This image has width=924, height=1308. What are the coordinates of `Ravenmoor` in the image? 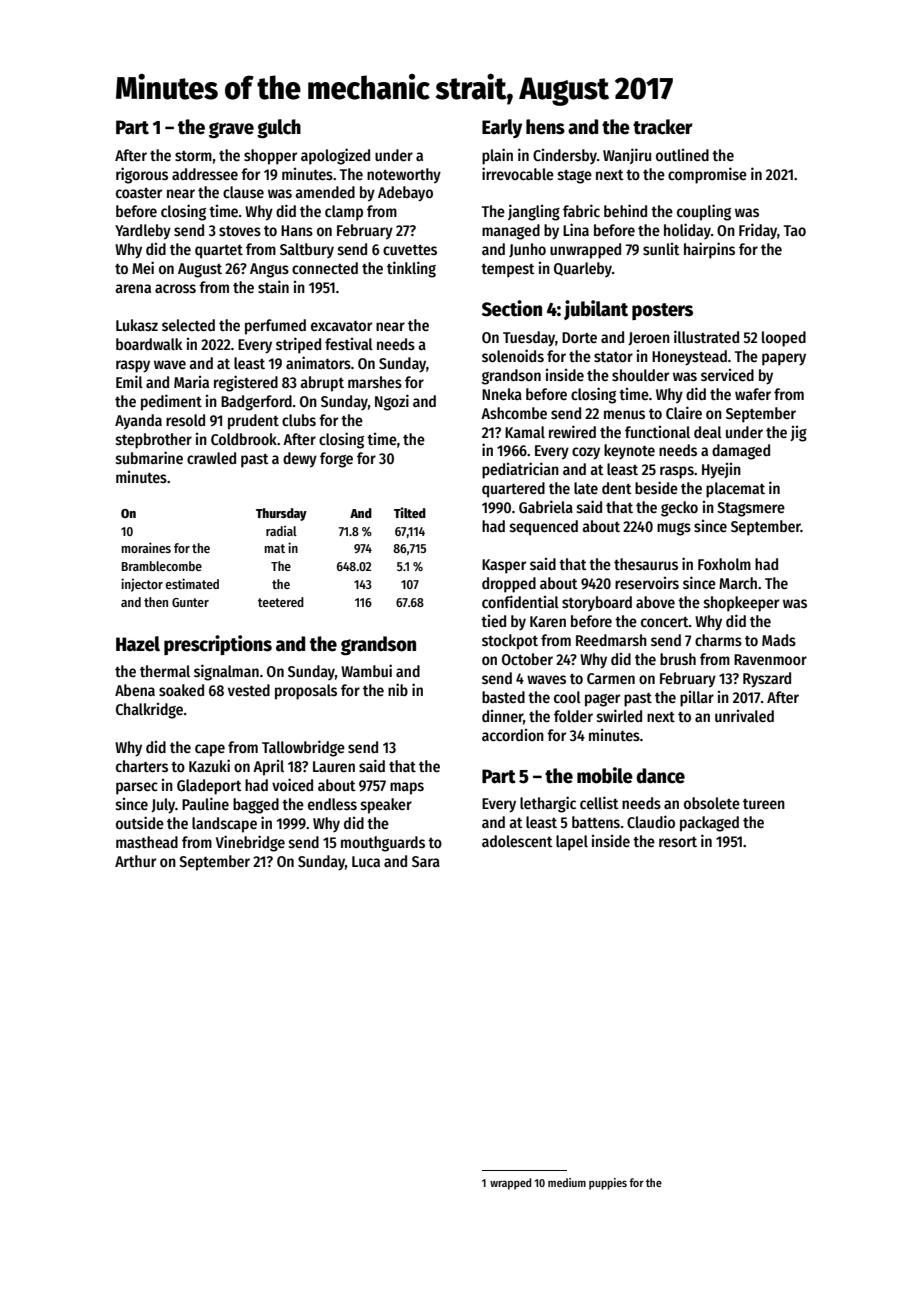 It's located at (770, 659).
